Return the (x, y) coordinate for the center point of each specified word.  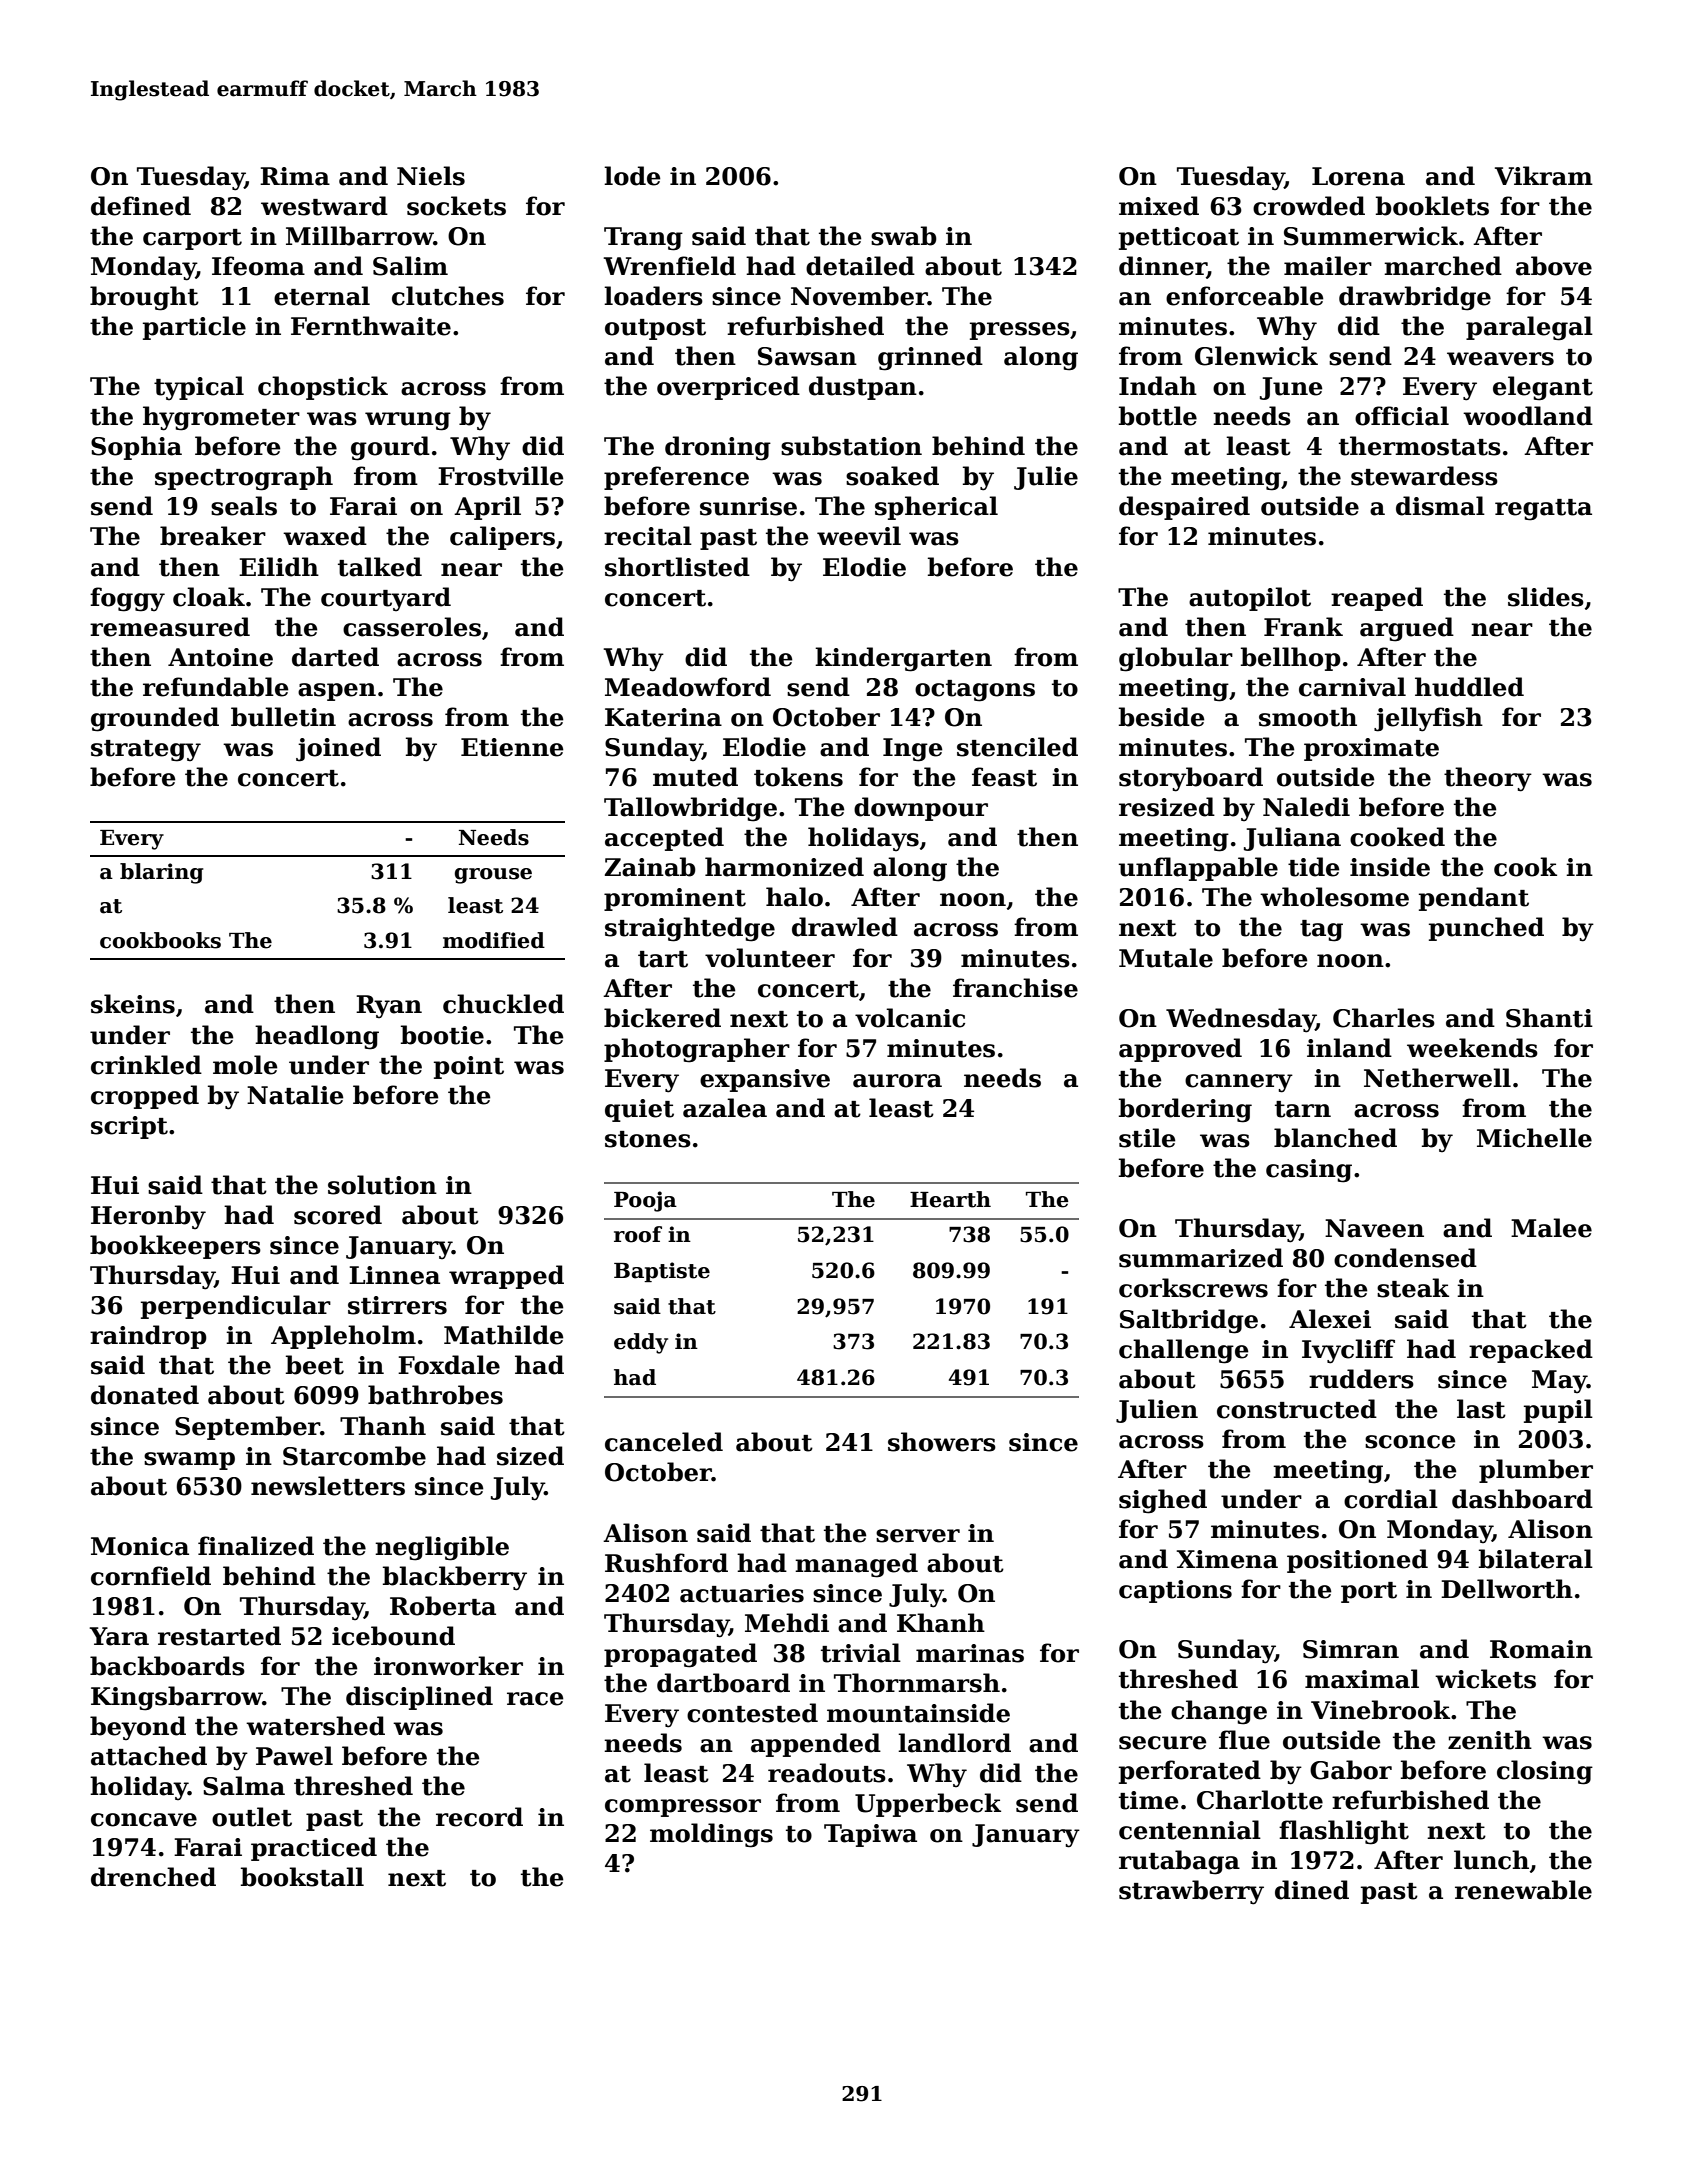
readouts (827, 1773)
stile (1147, 1138)
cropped (145, 1097)
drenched (153, 1877)
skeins (133, 1004)
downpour (921, 809)
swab (904, 236)
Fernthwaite (371, 326)
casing (1309, 1171)
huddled (1469, 687)
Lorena (1358, 176)
